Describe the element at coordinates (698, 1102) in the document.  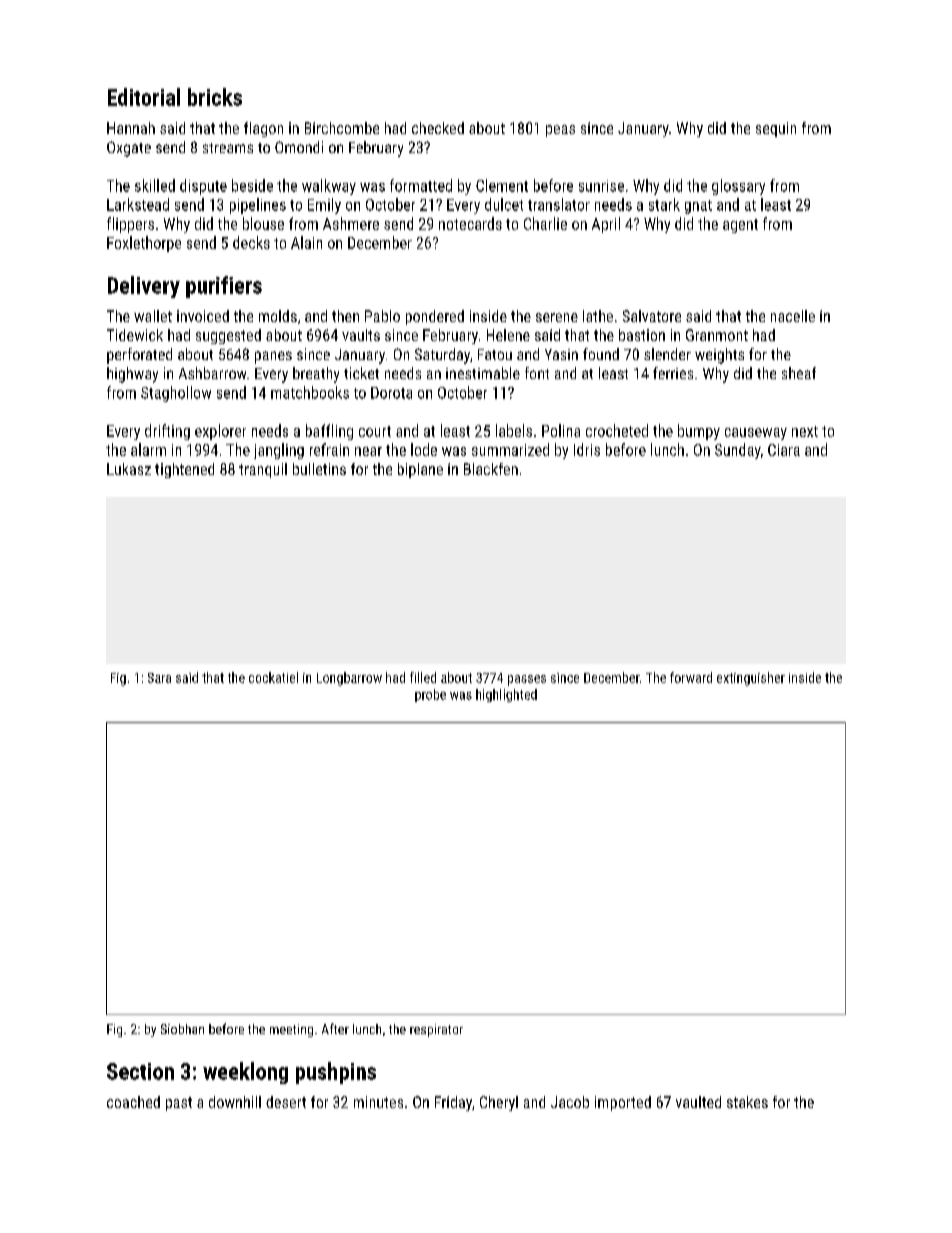
I see `vaulted` at that location.
